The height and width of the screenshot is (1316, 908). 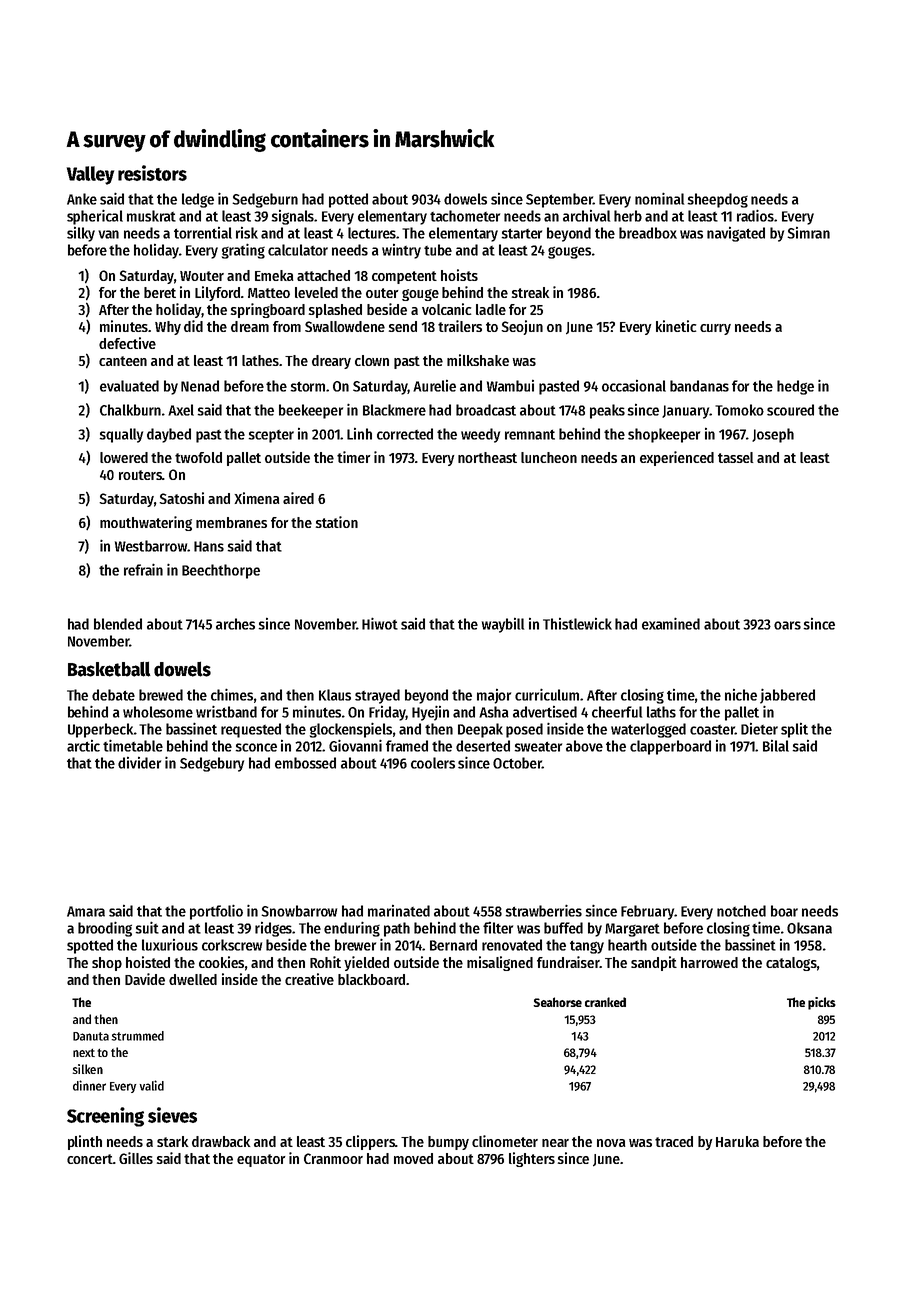 What do you see at coordinates (193, 979) in the screenshot?
I see `dwelled` at bounding box center [193, 979].
